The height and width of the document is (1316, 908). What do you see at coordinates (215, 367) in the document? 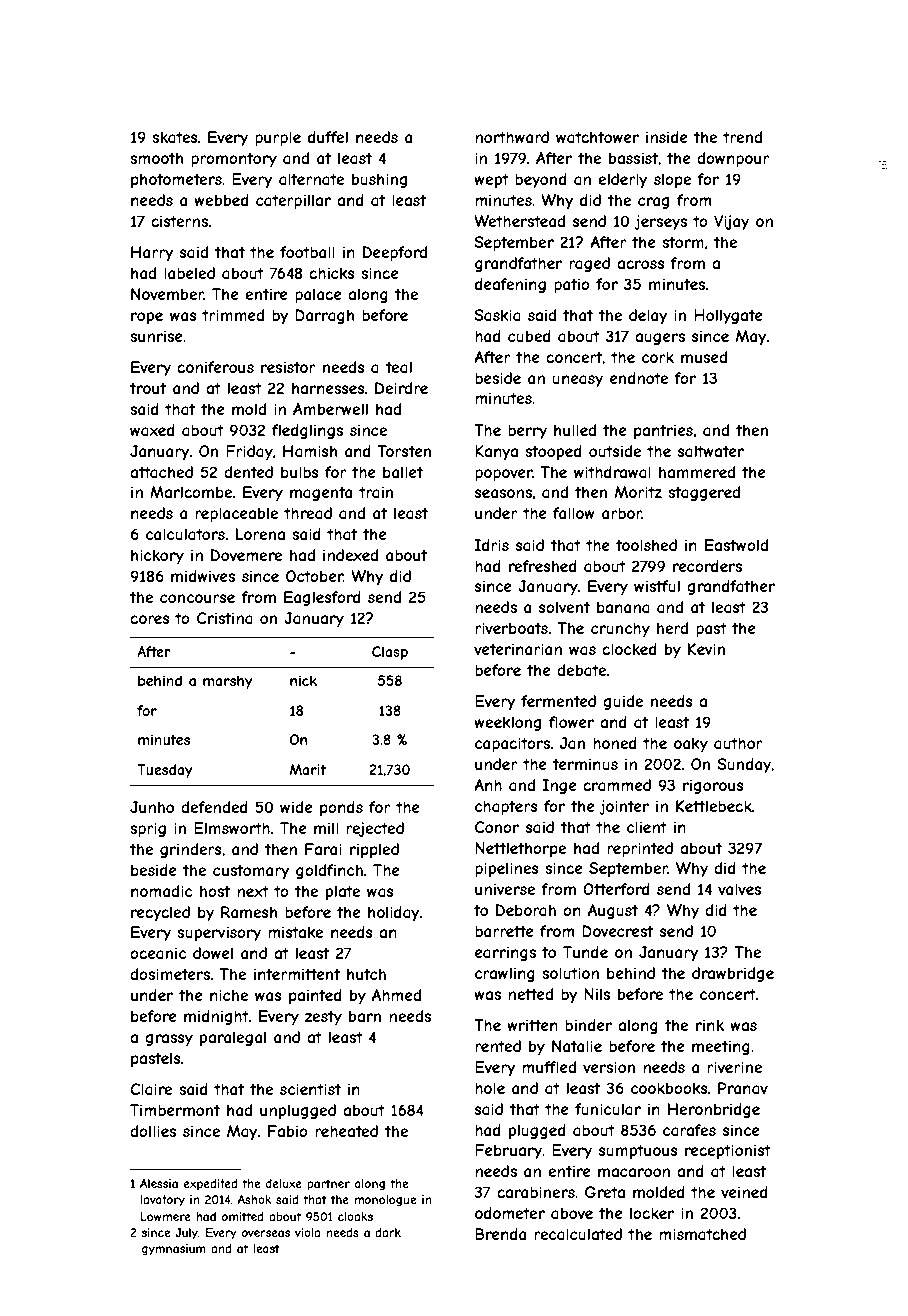
I see `coniferous` at bounding box center [215, 367].
